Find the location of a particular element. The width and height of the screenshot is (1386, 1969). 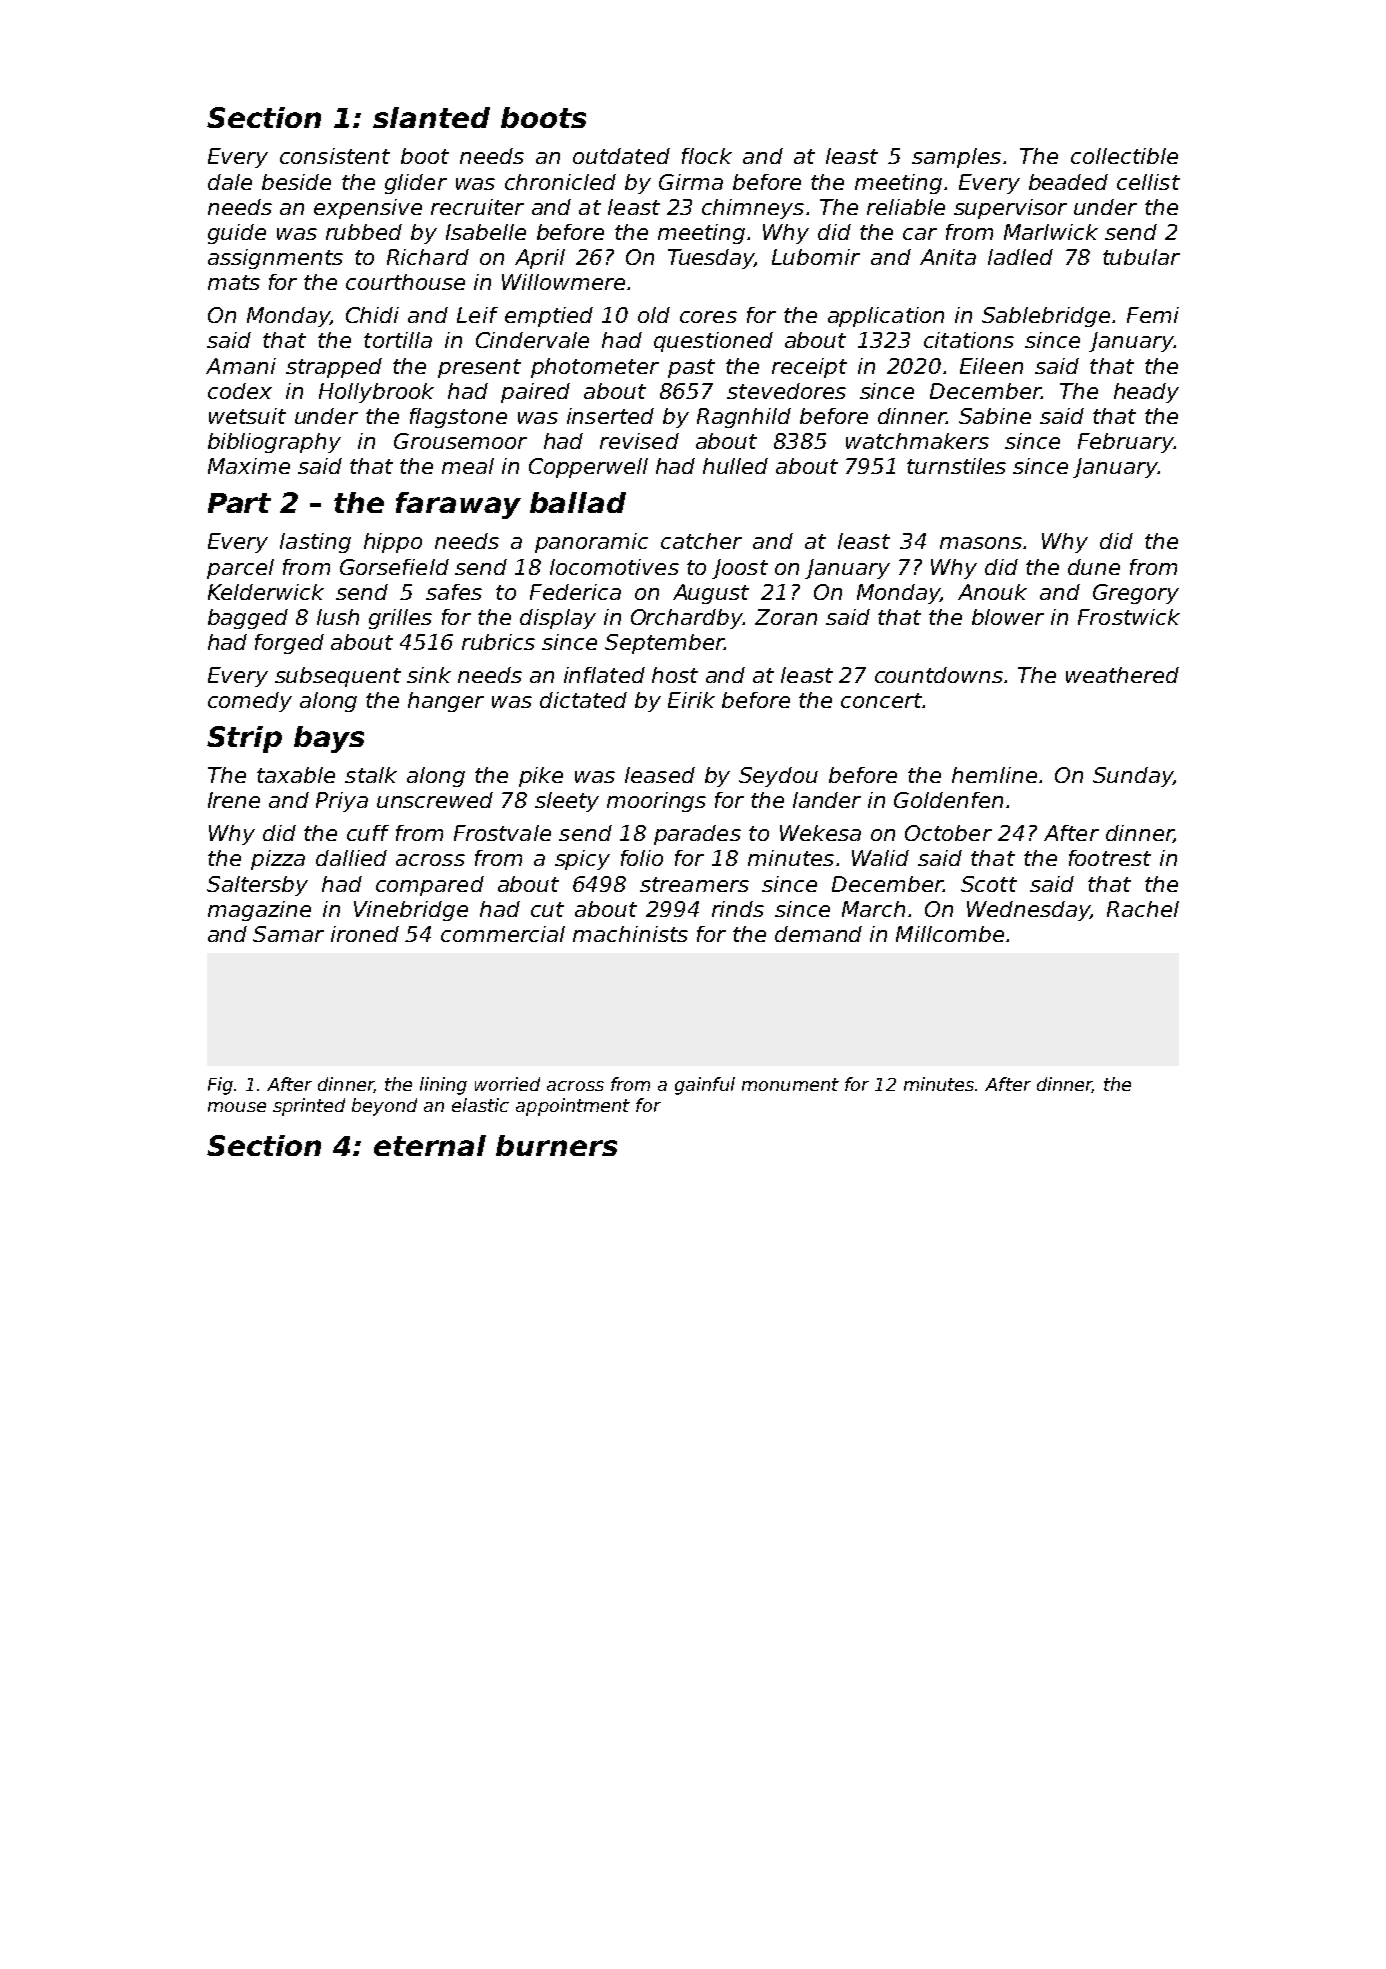

dale is located at coordinates (230, 182).
